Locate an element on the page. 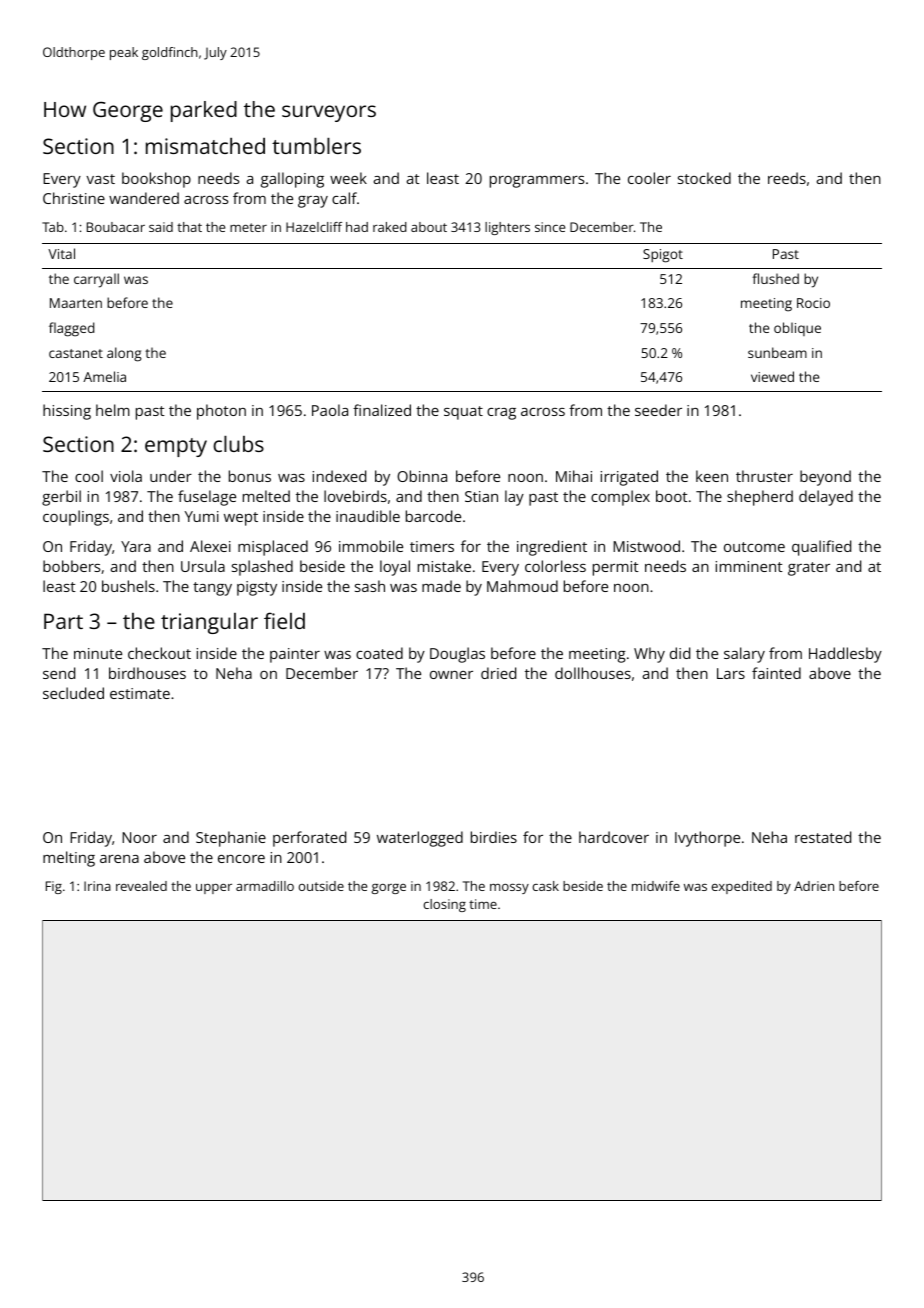 This page has height=1308, width=924. Mahmoud is located at coordinates (522, 586).
